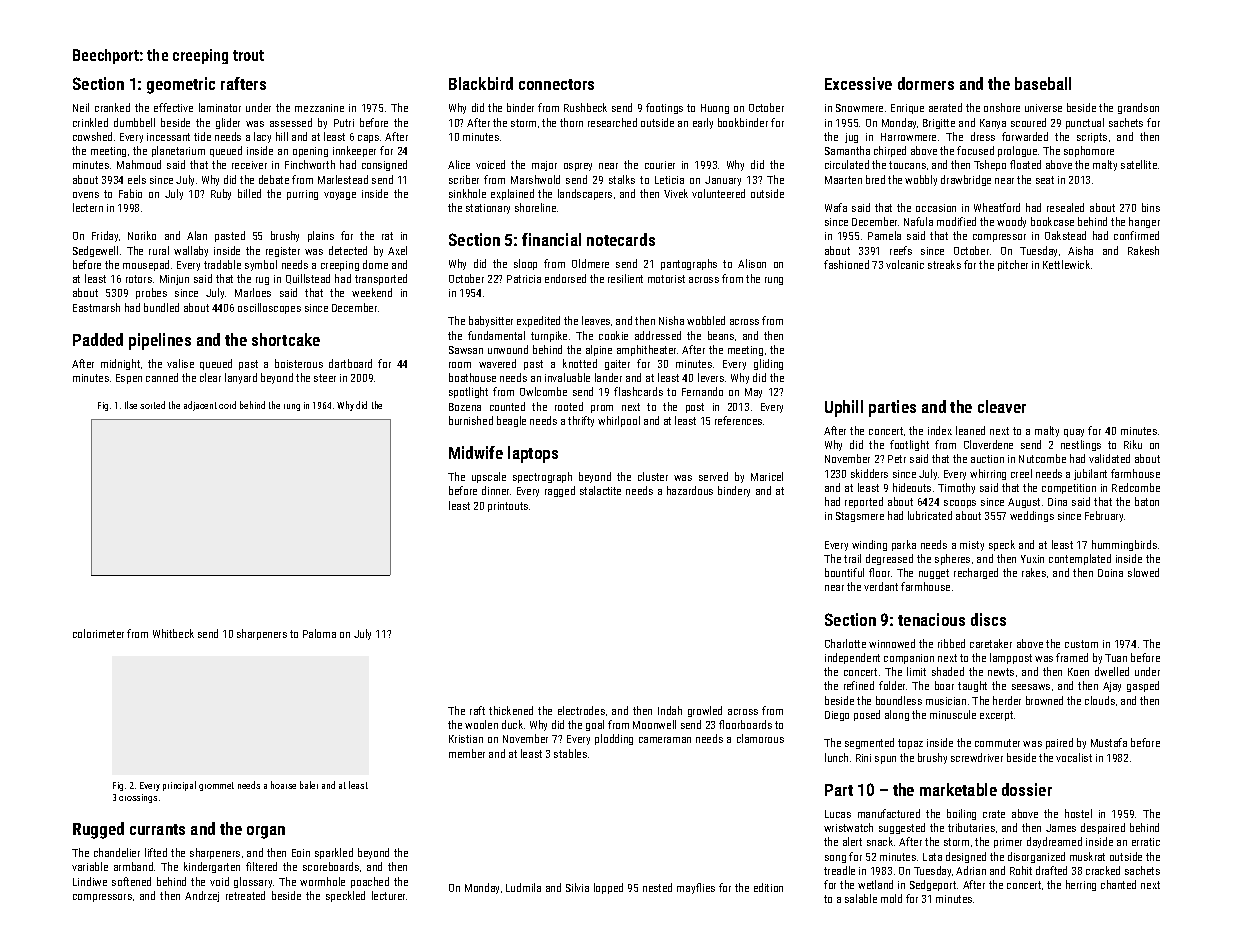 Image resolution: width=1233 pixels, height=952 pixels. I want to click on geometric, so click(181, 85).
